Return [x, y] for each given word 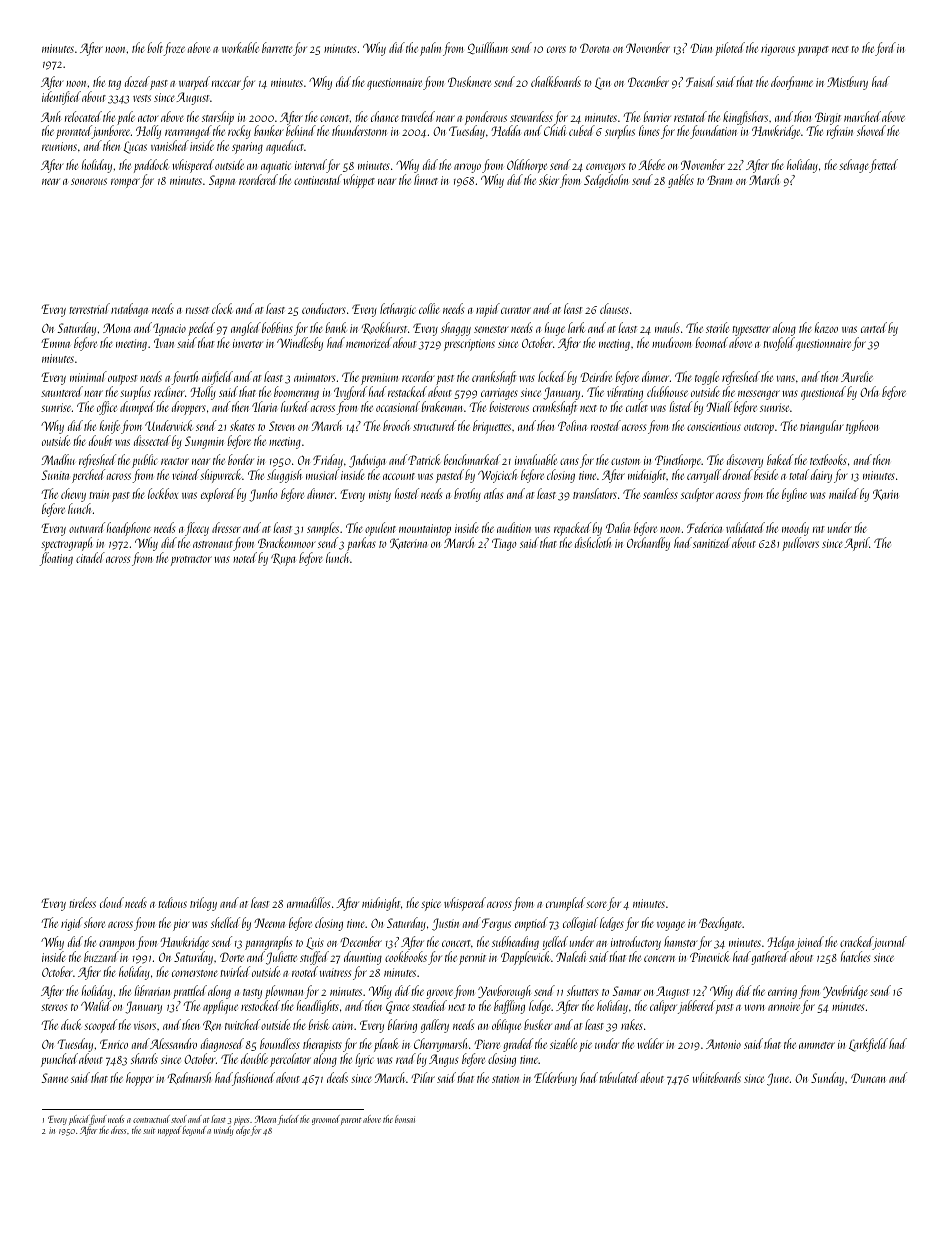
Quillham [488, 48]
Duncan [868, 1078]
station [505, 1078]
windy [223, 1131]
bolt [155, 49]
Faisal [700, 81]
